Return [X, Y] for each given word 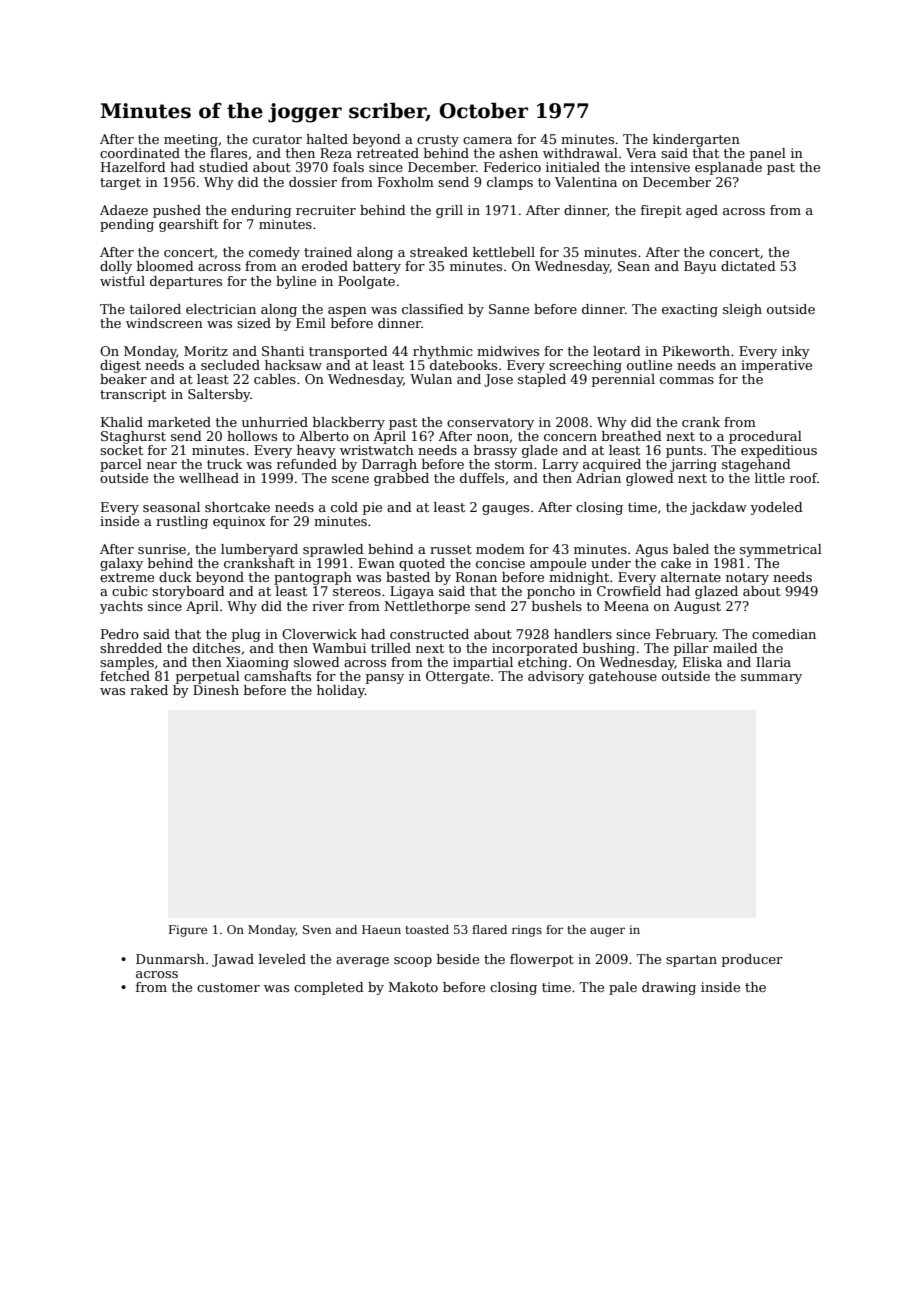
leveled [282, 959]
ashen [518, 153]
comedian [784, 634]
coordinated [140, 153]
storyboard [188, 592]
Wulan [431, 379]
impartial [483, 663]
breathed [632, 436]
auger [607, 932]
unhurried [275, 422]
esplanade [728, 168]
